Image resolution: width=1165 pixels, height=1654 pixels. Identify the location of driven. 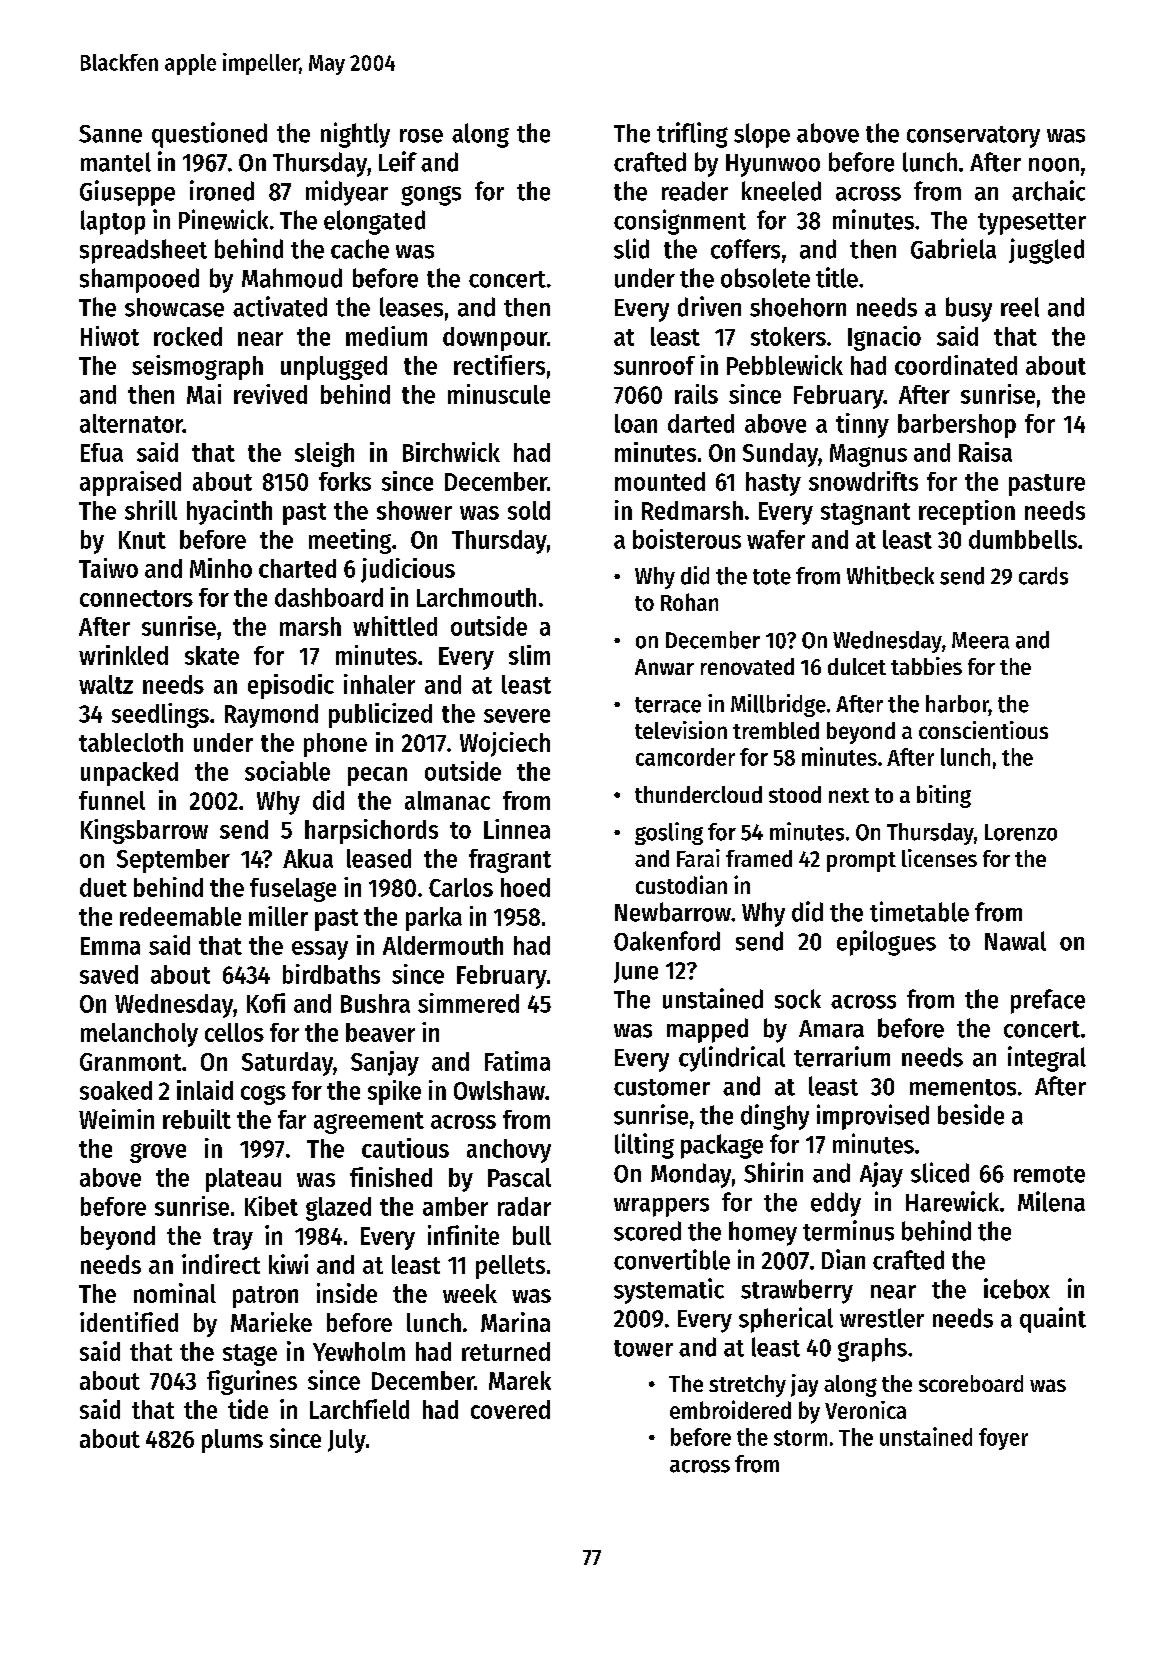
(709, 306).
